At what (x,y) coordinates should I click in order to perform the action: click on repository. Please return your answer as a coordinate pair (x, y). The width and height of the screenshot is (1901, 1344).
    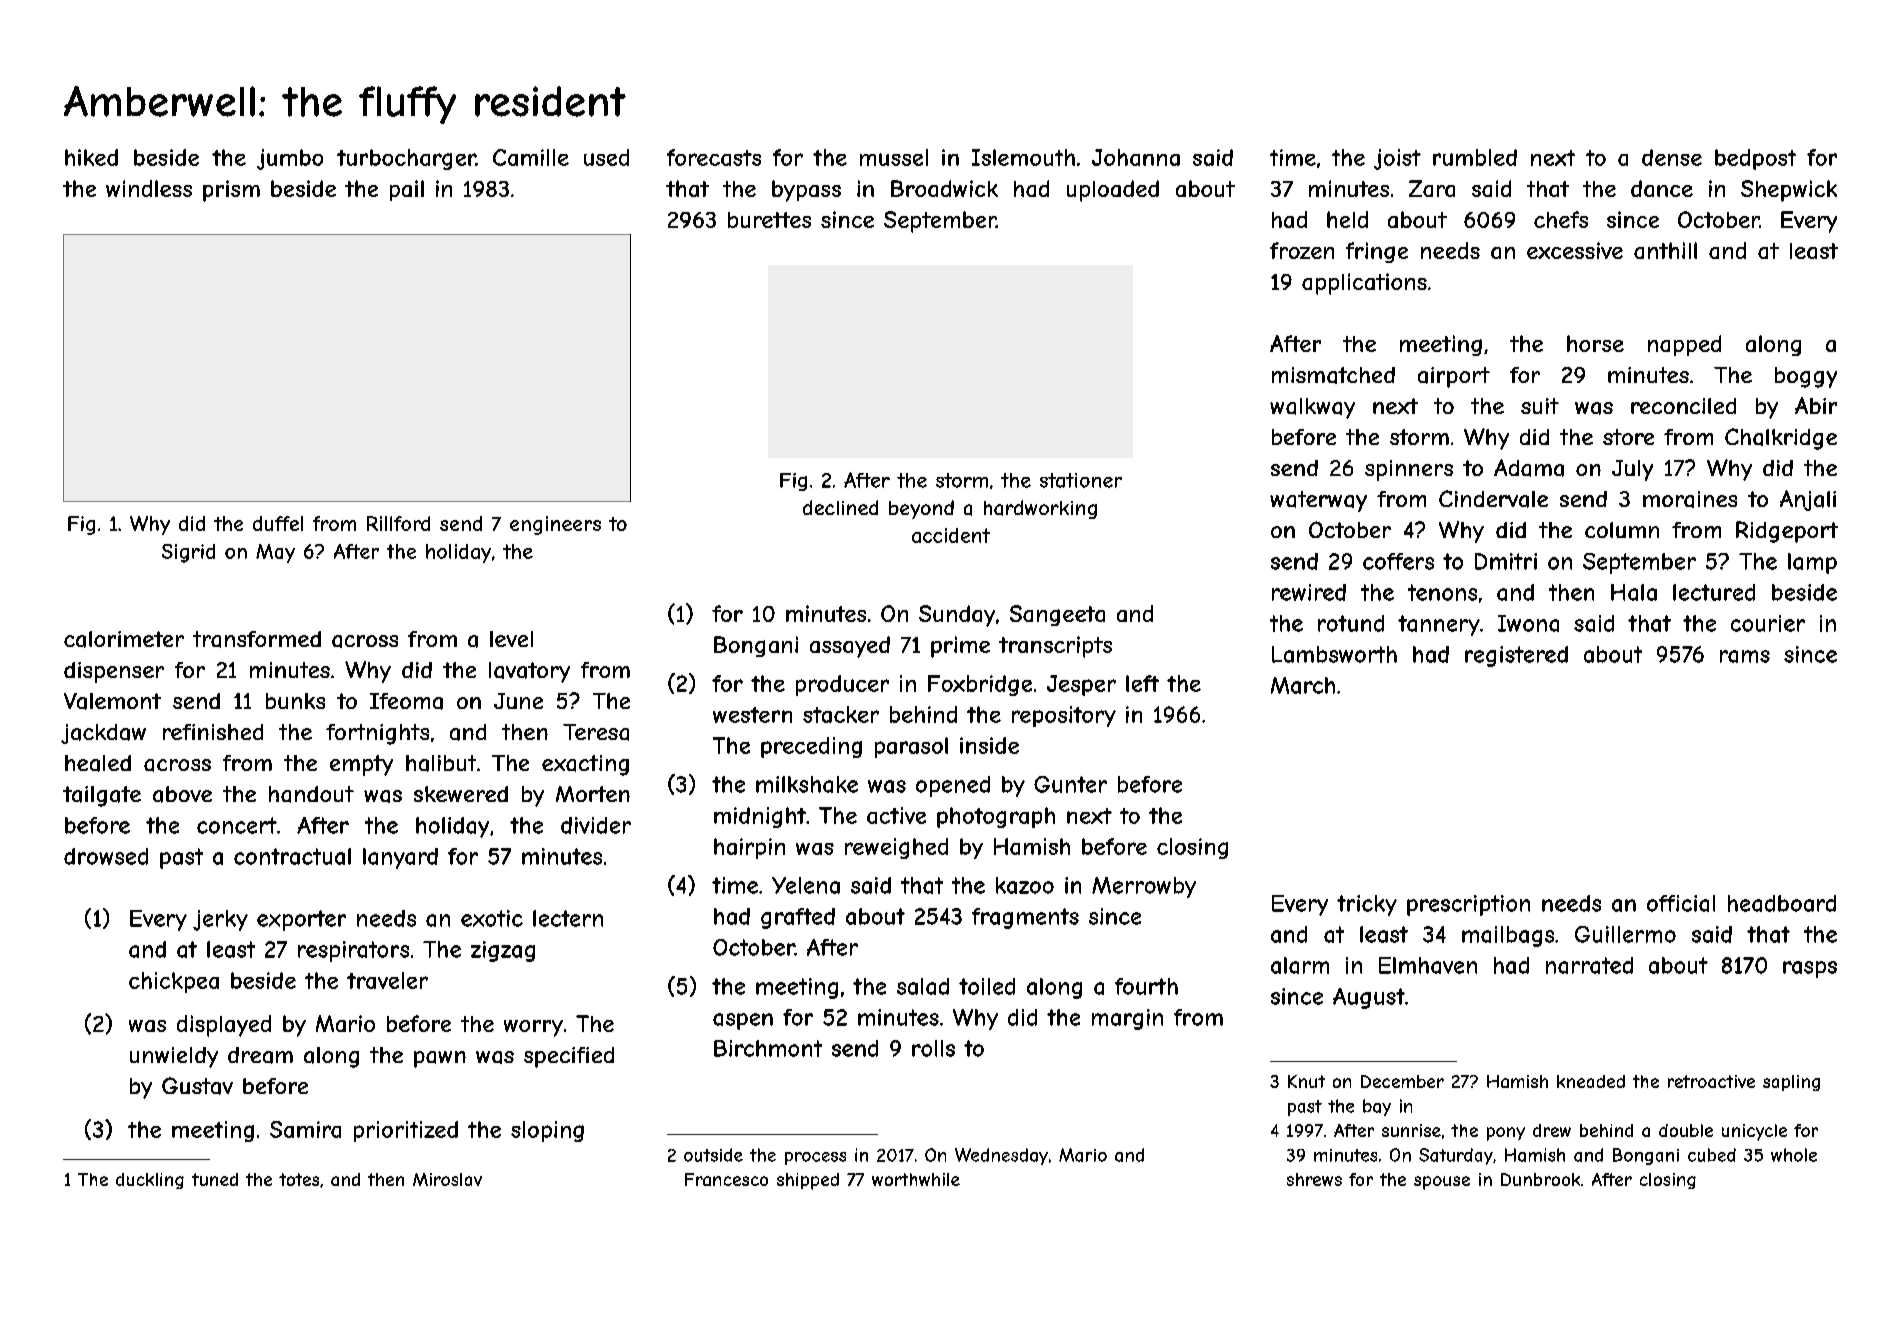
    Looking at the image, I should click on (1064, 716).
